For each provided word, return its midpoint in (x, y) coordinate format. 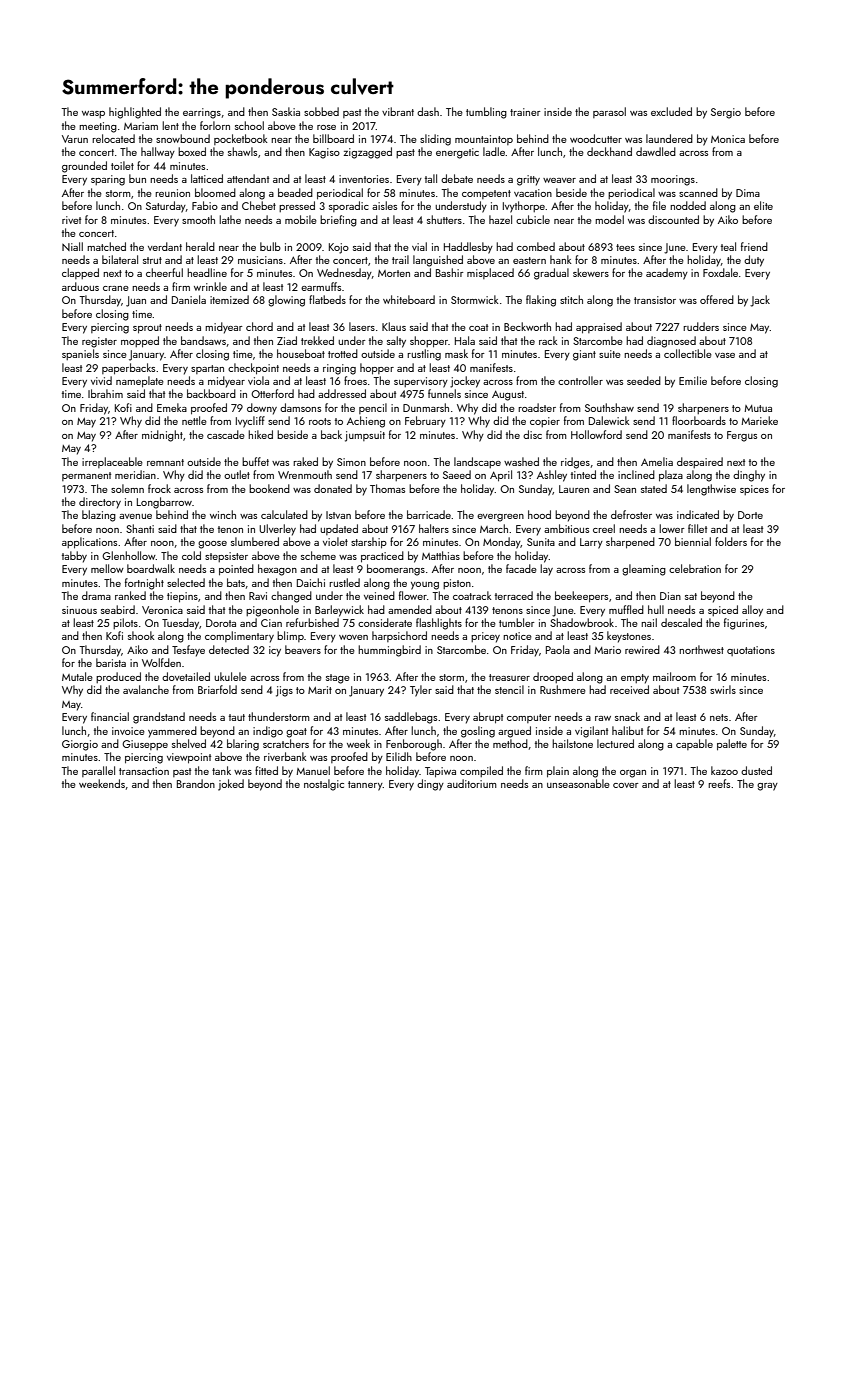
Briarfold (217, 689)
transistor (655, 300)
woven (353, 637)
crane (116, 288)
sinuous (79, 610)
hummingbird (389, 651)
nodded (688, 205)
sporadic (349, 206)
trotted (343, 353)
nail (649, 622)
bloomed (215, 192)
